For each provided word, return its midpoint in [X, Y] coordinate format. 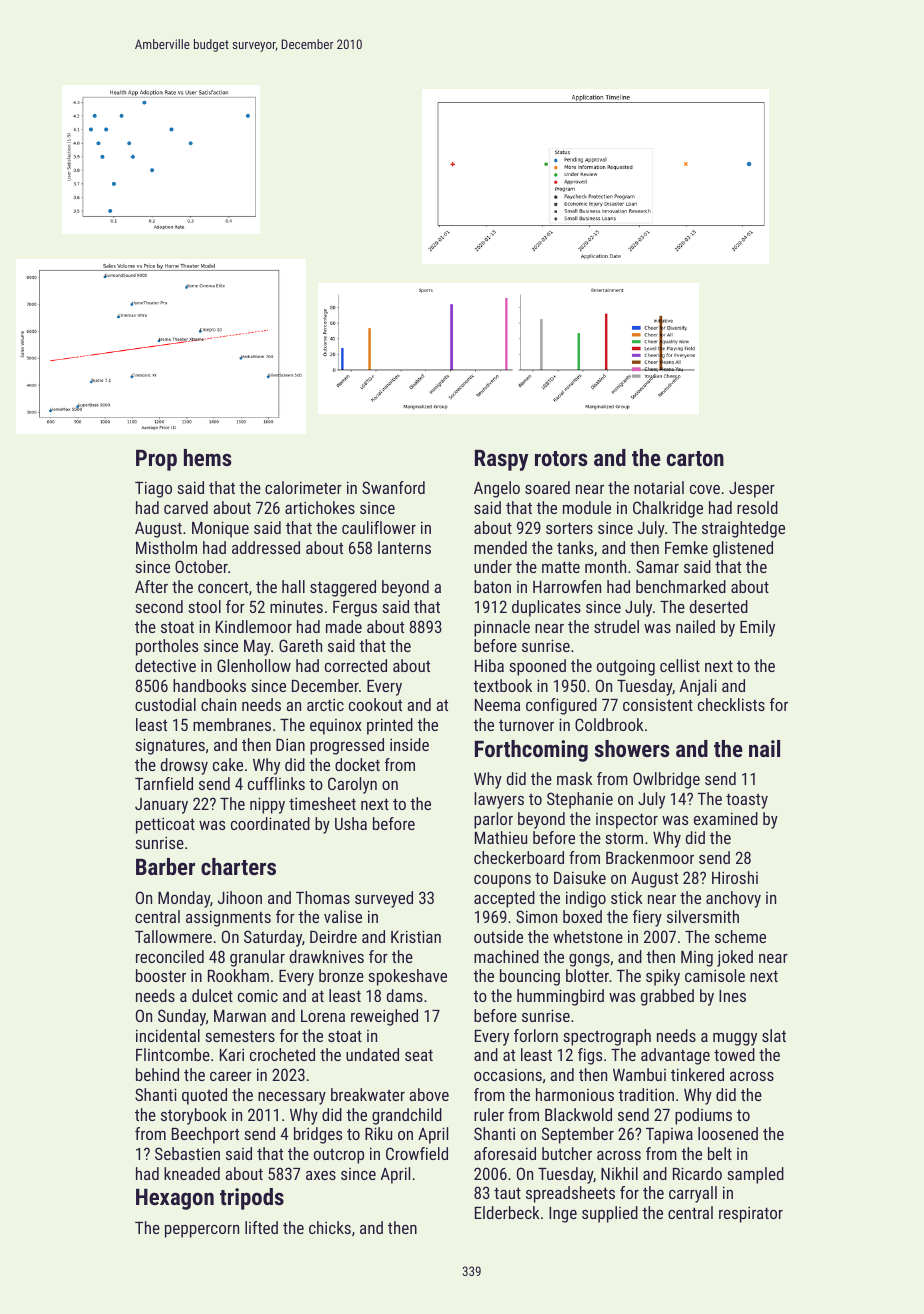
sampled [755, 1175]
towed [734, 1054]
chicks [330, 1227]
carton [695, 458]
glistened [743, 549]
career [231, 1076]
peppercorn [202, 1231]
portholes [167, 647]
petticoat [165, 825]
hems [208, 457]
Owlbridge [666, 780]
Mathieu [501, 837]
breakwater [368, 1094]
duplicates [546, 608]
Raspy [502, 460]
